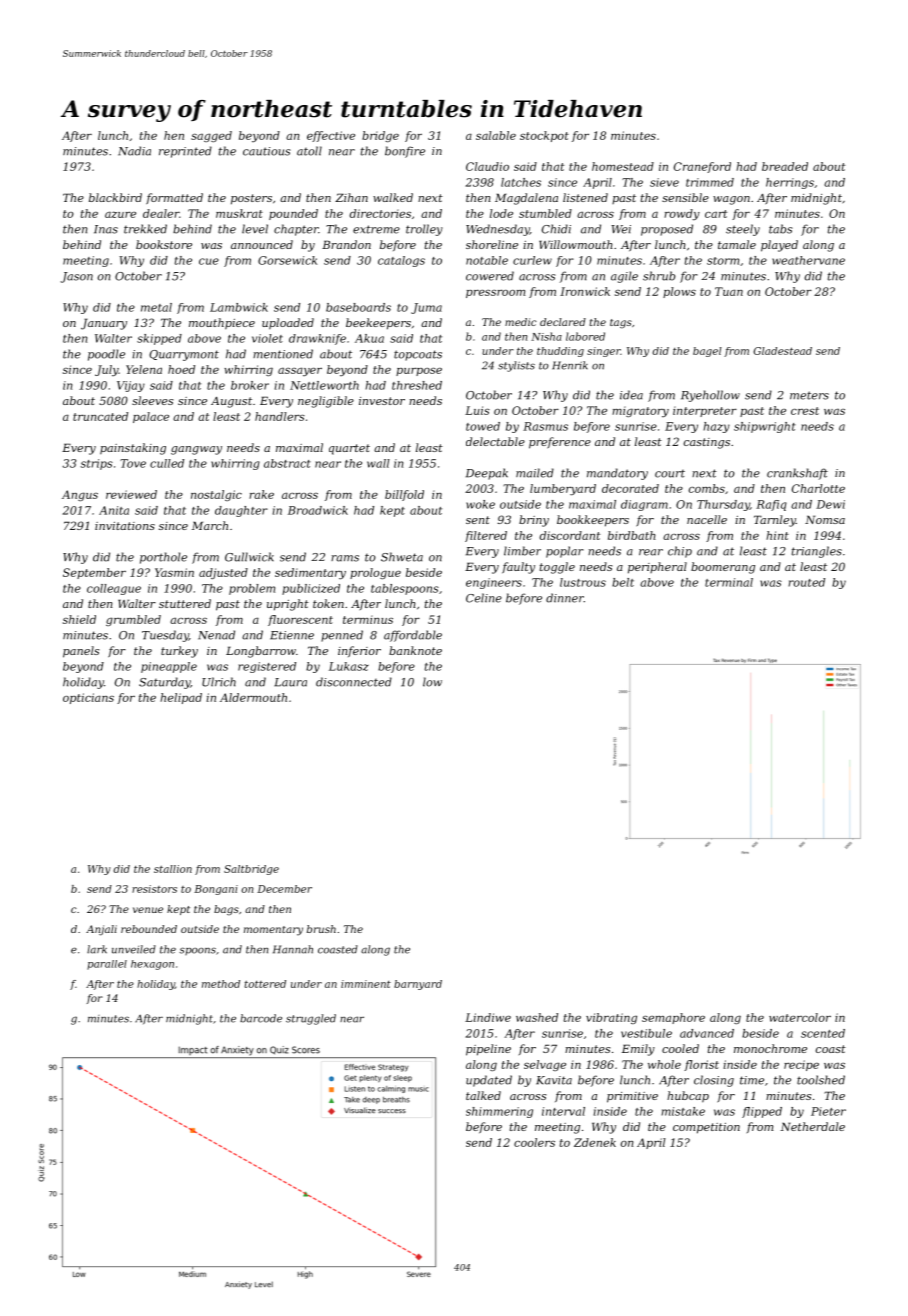 Image resolution: width=908 pixels, height=1316 pixels. What do you see at coordinates (657, 568) in the screenshot?
I see `peripheral` at bounding box center [657, 568].
